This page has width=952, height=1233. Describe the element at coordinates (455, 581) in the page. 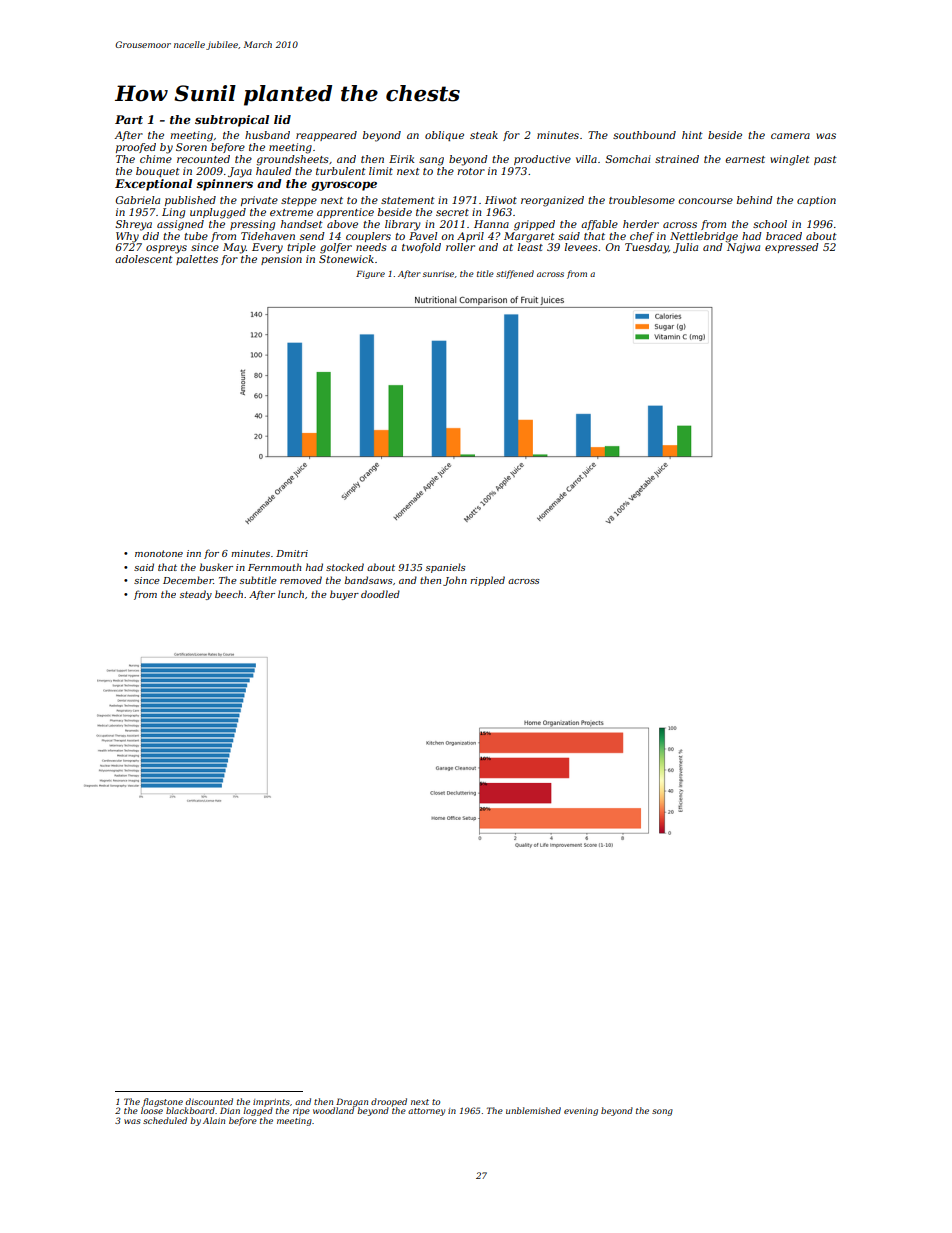

I see `John` at that location.
